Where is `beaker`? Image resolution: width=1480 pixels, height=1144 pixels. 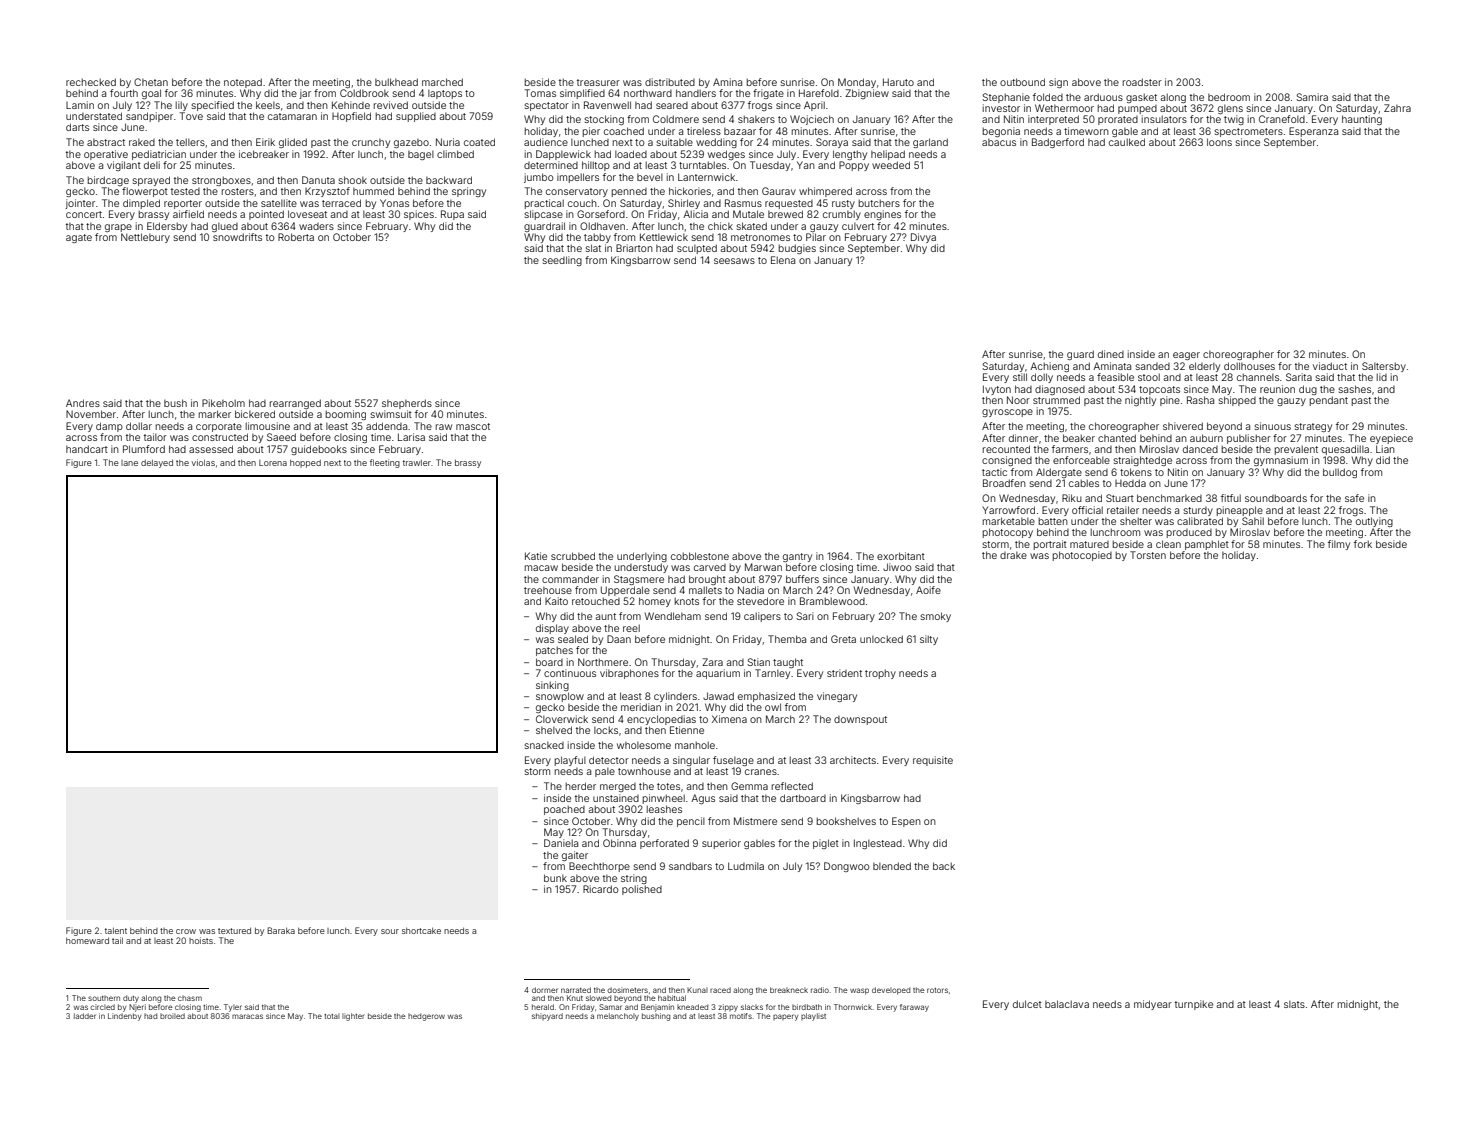
beaker is located at coordinates (1079, 438).
